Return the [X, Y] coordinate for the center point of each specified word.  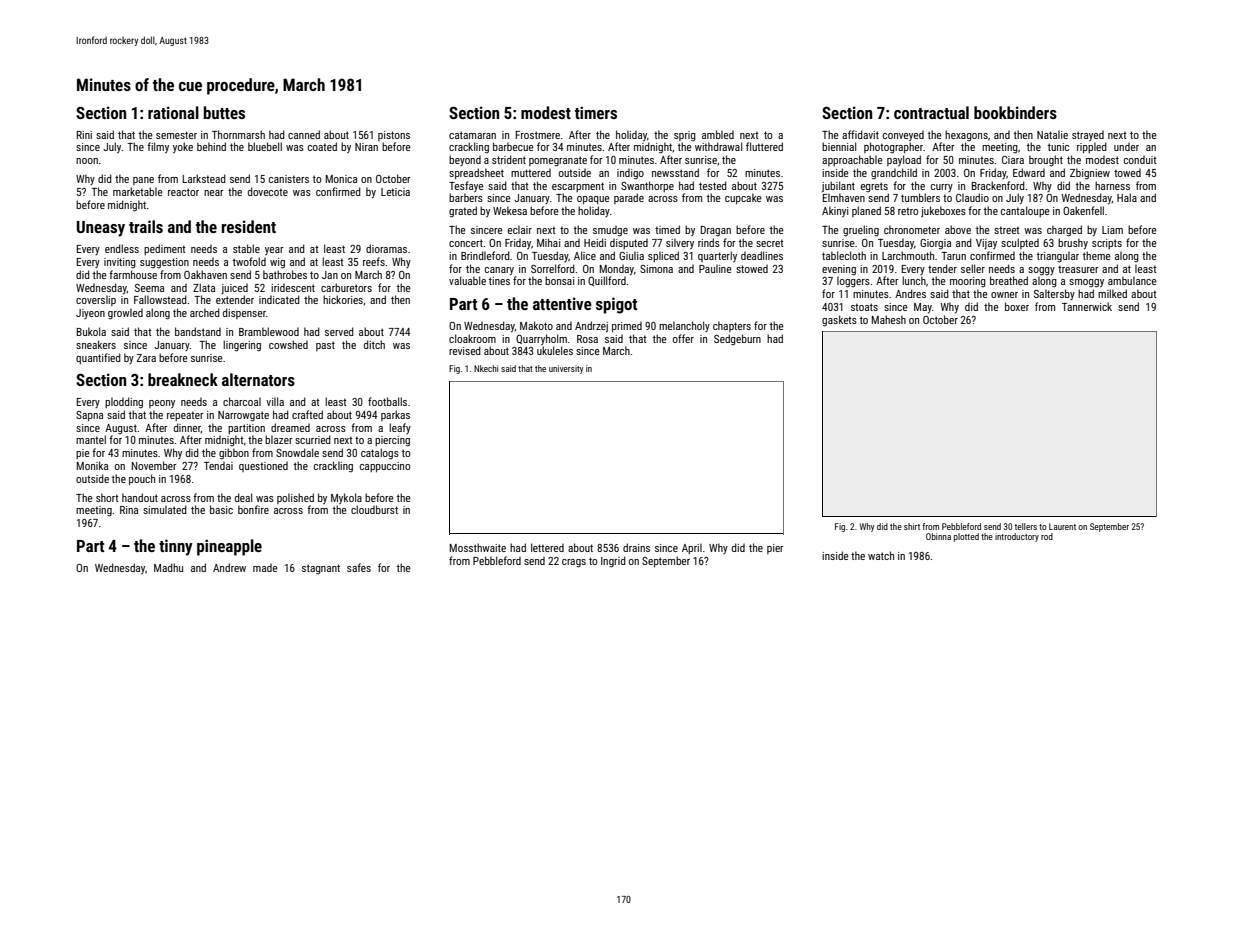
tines [499, 281]
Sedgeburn [737, 339]
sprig [685, 136]
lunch [914, 280]
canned [304, 134]
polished [295, 498]
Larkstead [204, 178]
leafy [400, 428]
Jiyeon [90, 314]
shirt [912, 526]
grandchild [894, 174]
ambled [718, 134]
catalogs [380, 454]
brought [1046, 161]
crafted [307, 414]
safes [359, 567]
